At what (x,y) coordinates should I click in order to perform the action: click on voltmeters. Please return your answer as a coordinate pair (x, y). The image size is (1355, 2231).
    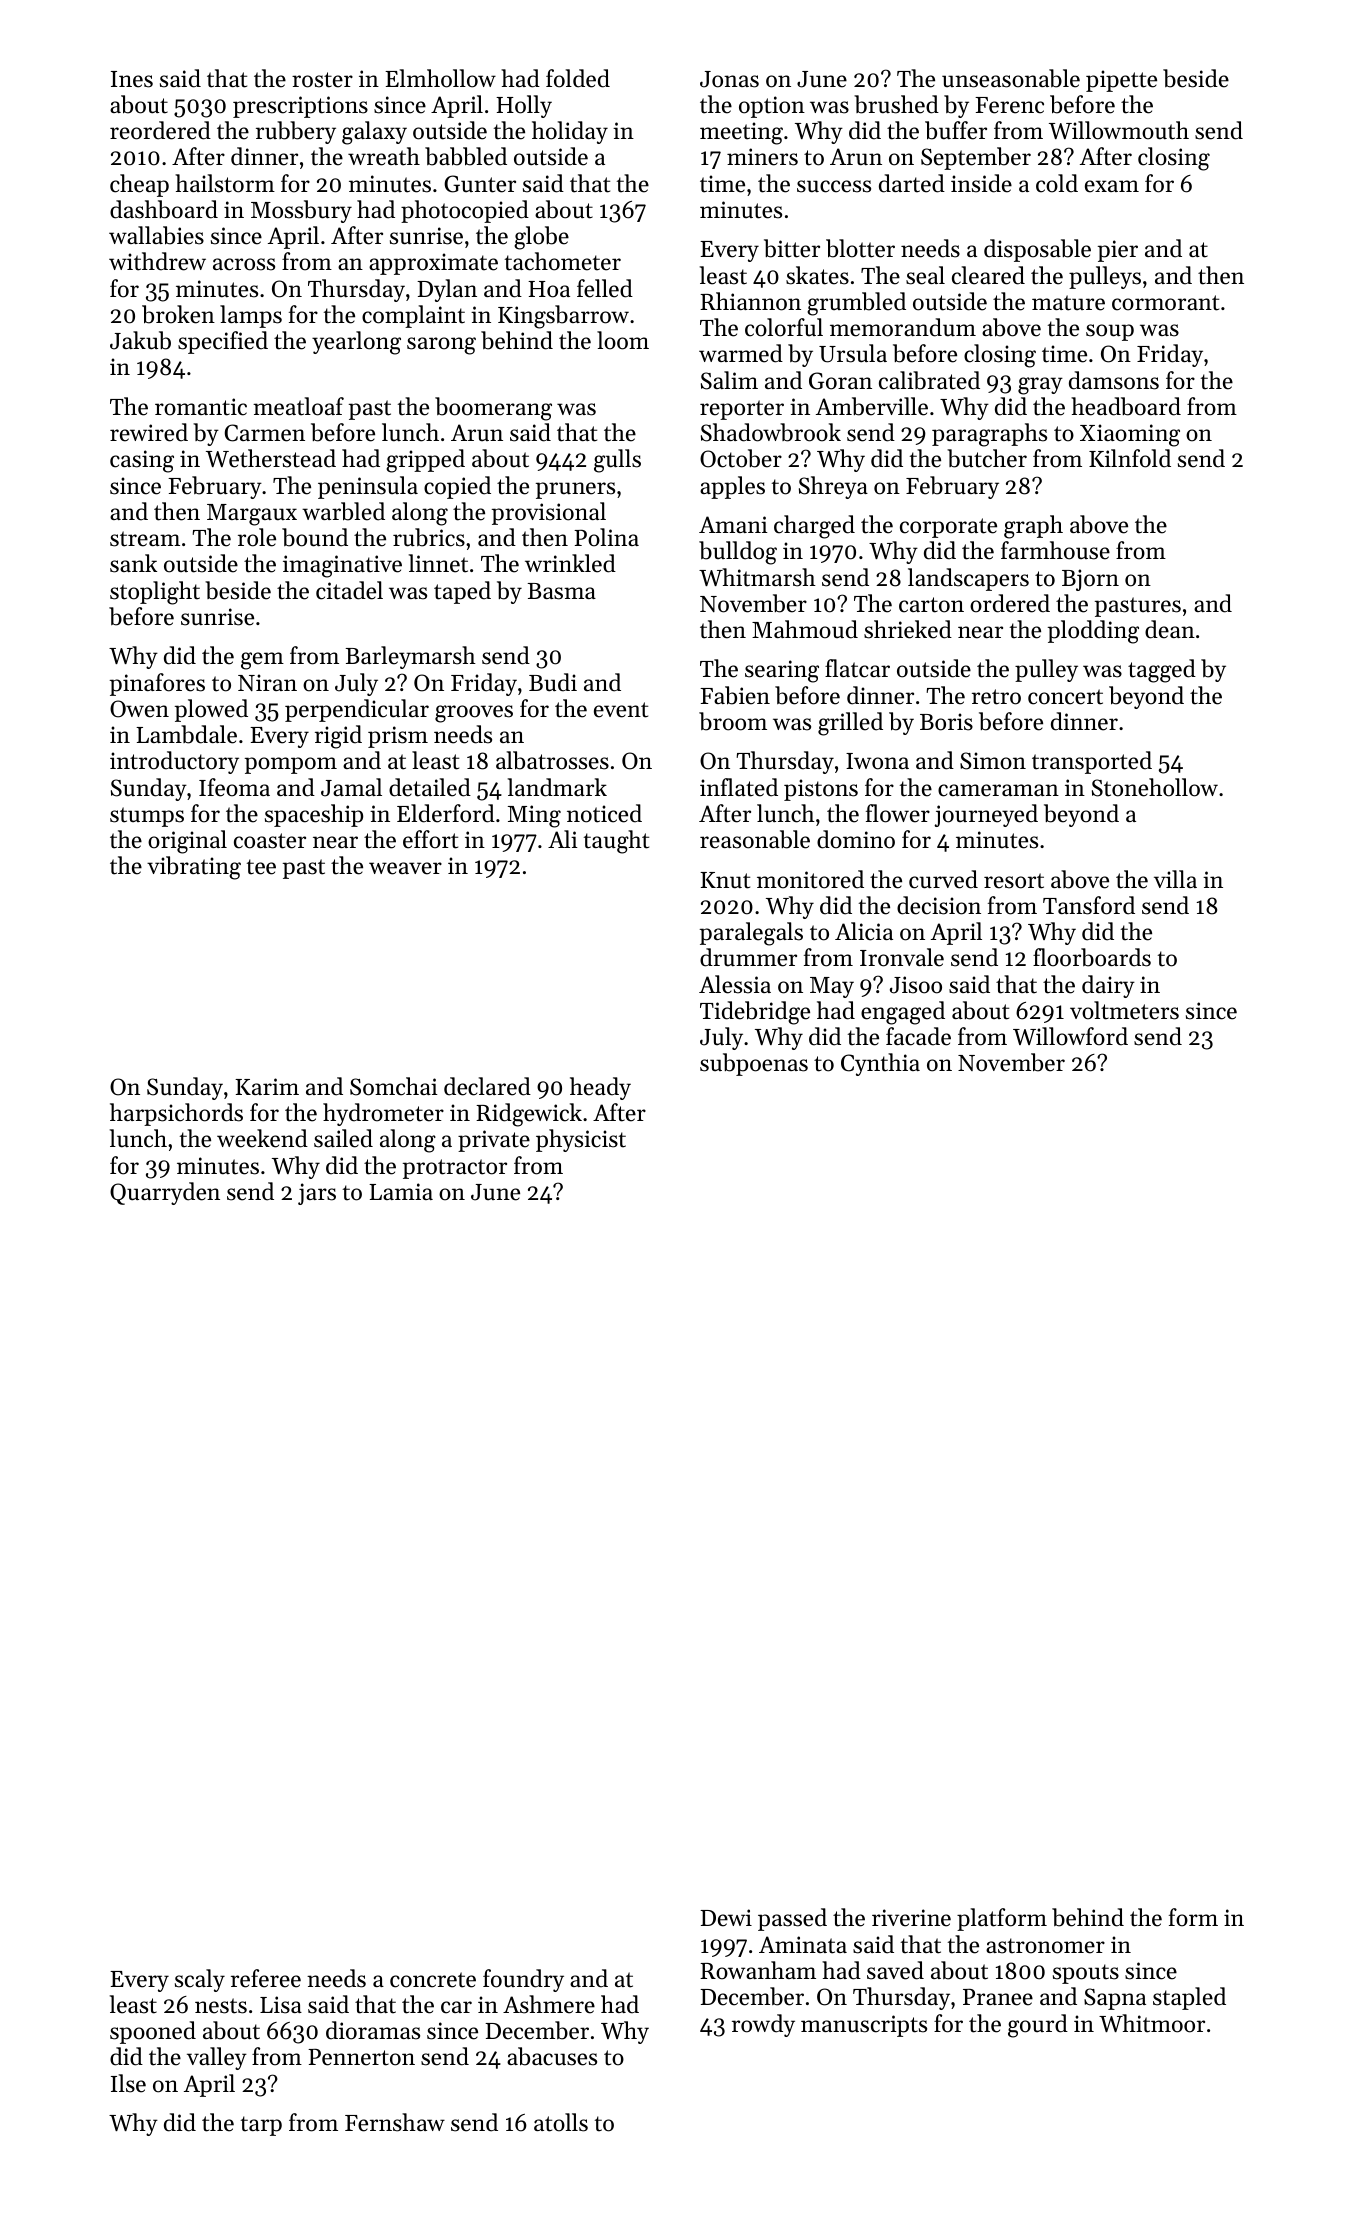
    Looking at the image, I should click on (1124, 1010).
